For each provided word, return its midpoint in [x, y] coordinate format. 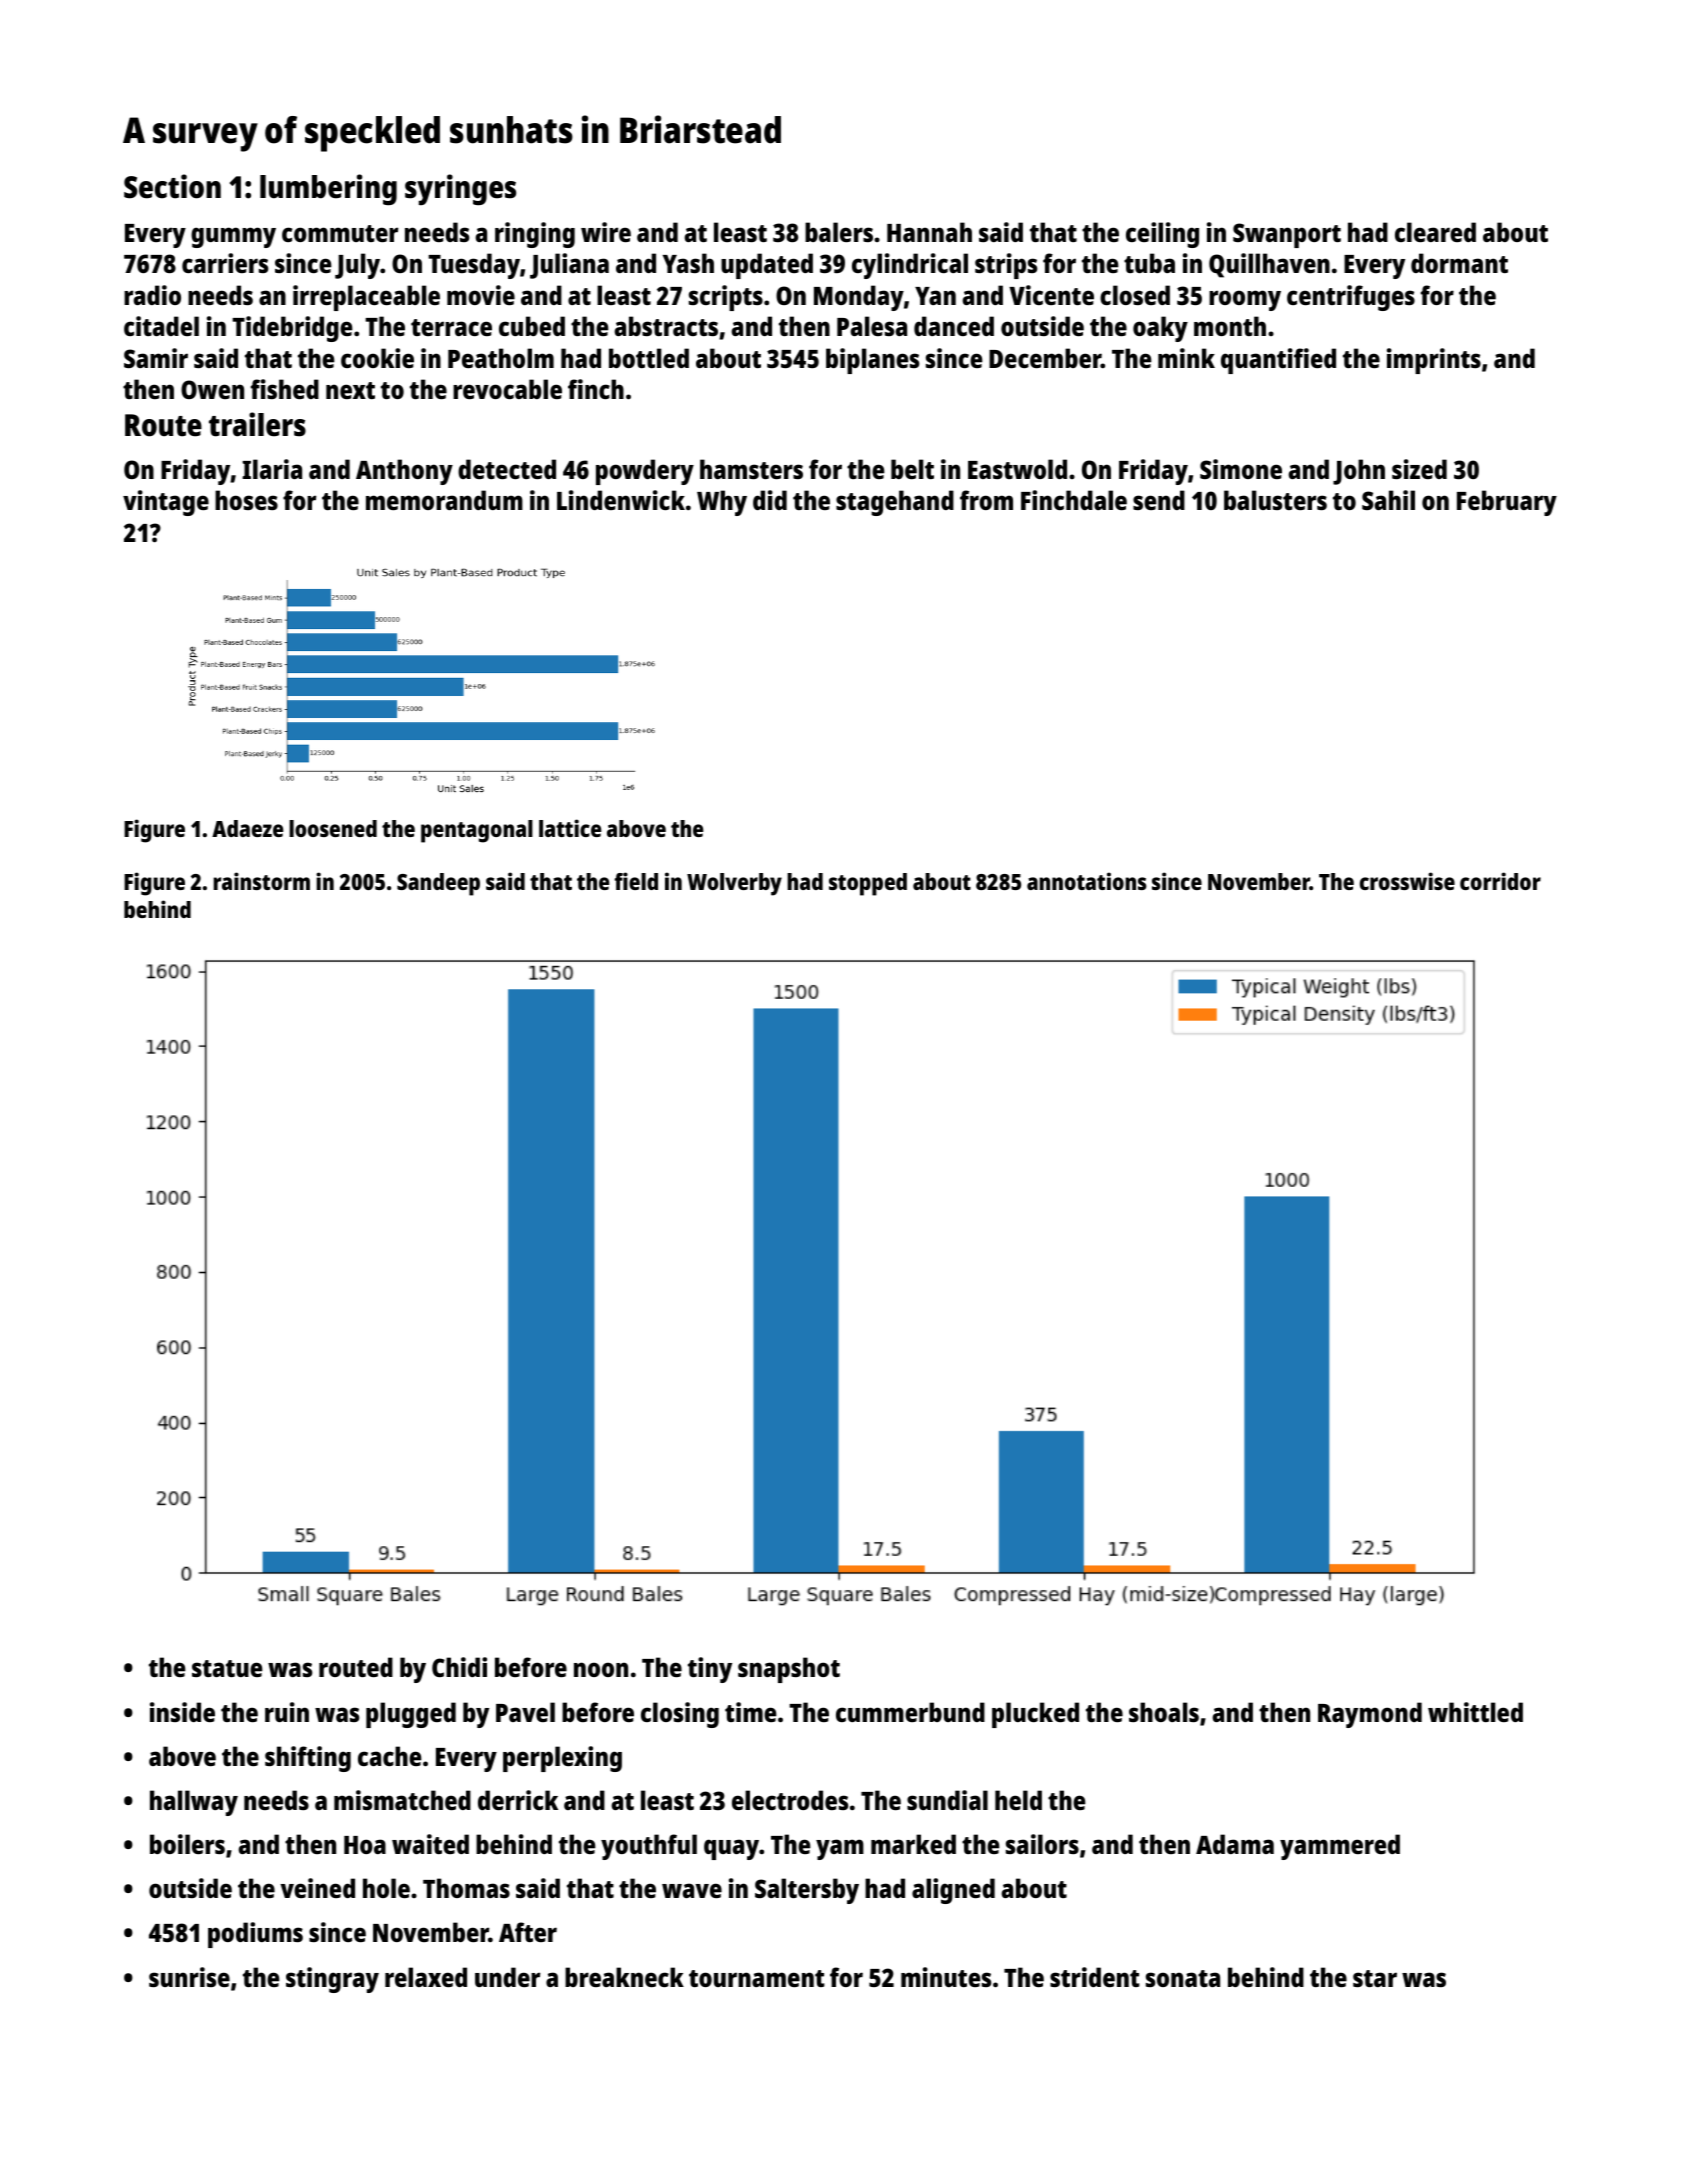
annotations [1087, 881]
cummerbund [910, 1712]
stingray [332, 1980]
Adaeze [247, 828]
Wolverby [734, 884]
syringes [460, 190]
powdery [645, 472]
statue [227, 1668]
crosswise [1407, 881]
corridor [1500, 881]
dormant [1459, 263]
